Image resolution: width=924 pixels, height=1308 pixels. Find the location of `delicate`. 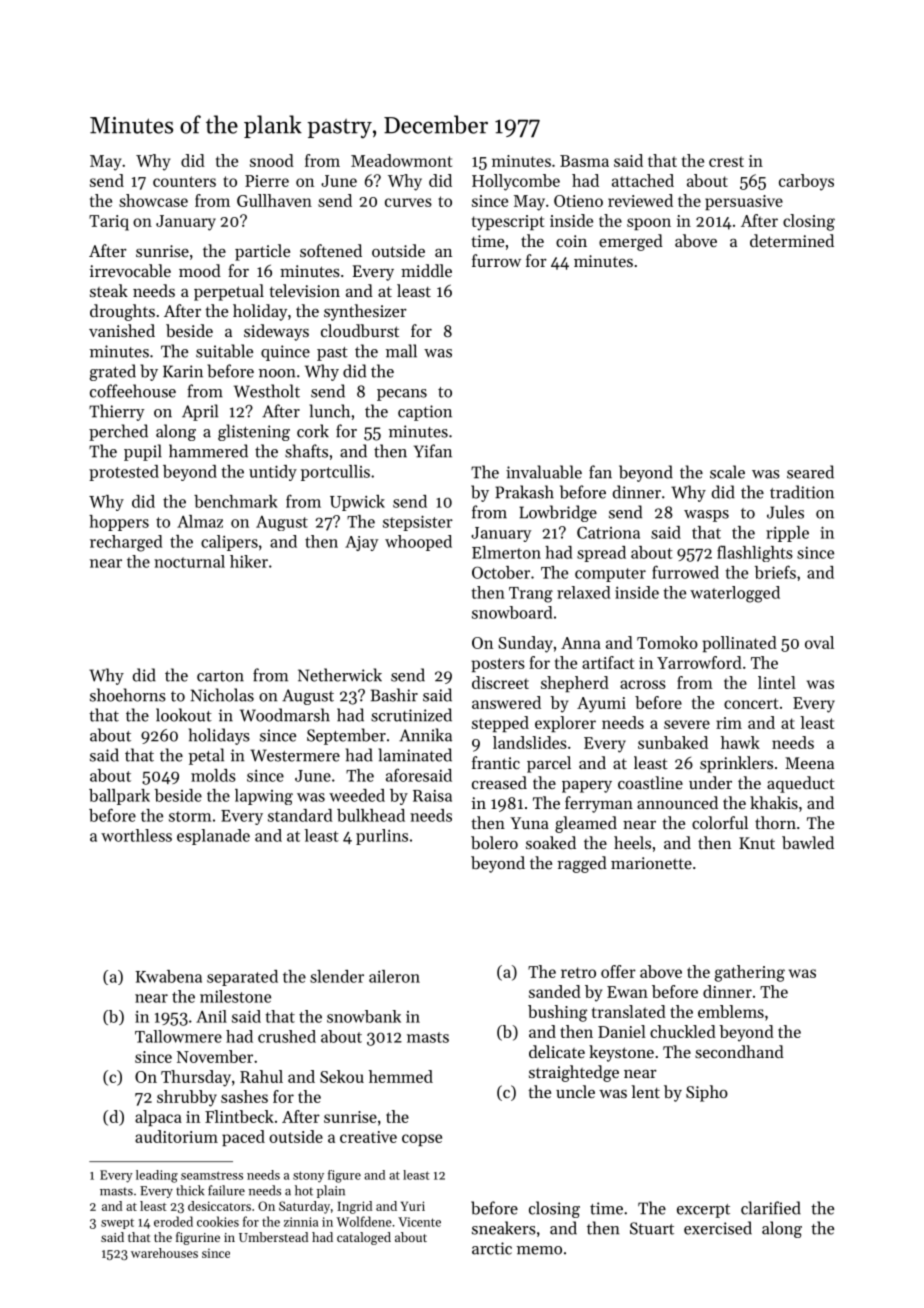

delicate is located at coordinates (557, 1051).
